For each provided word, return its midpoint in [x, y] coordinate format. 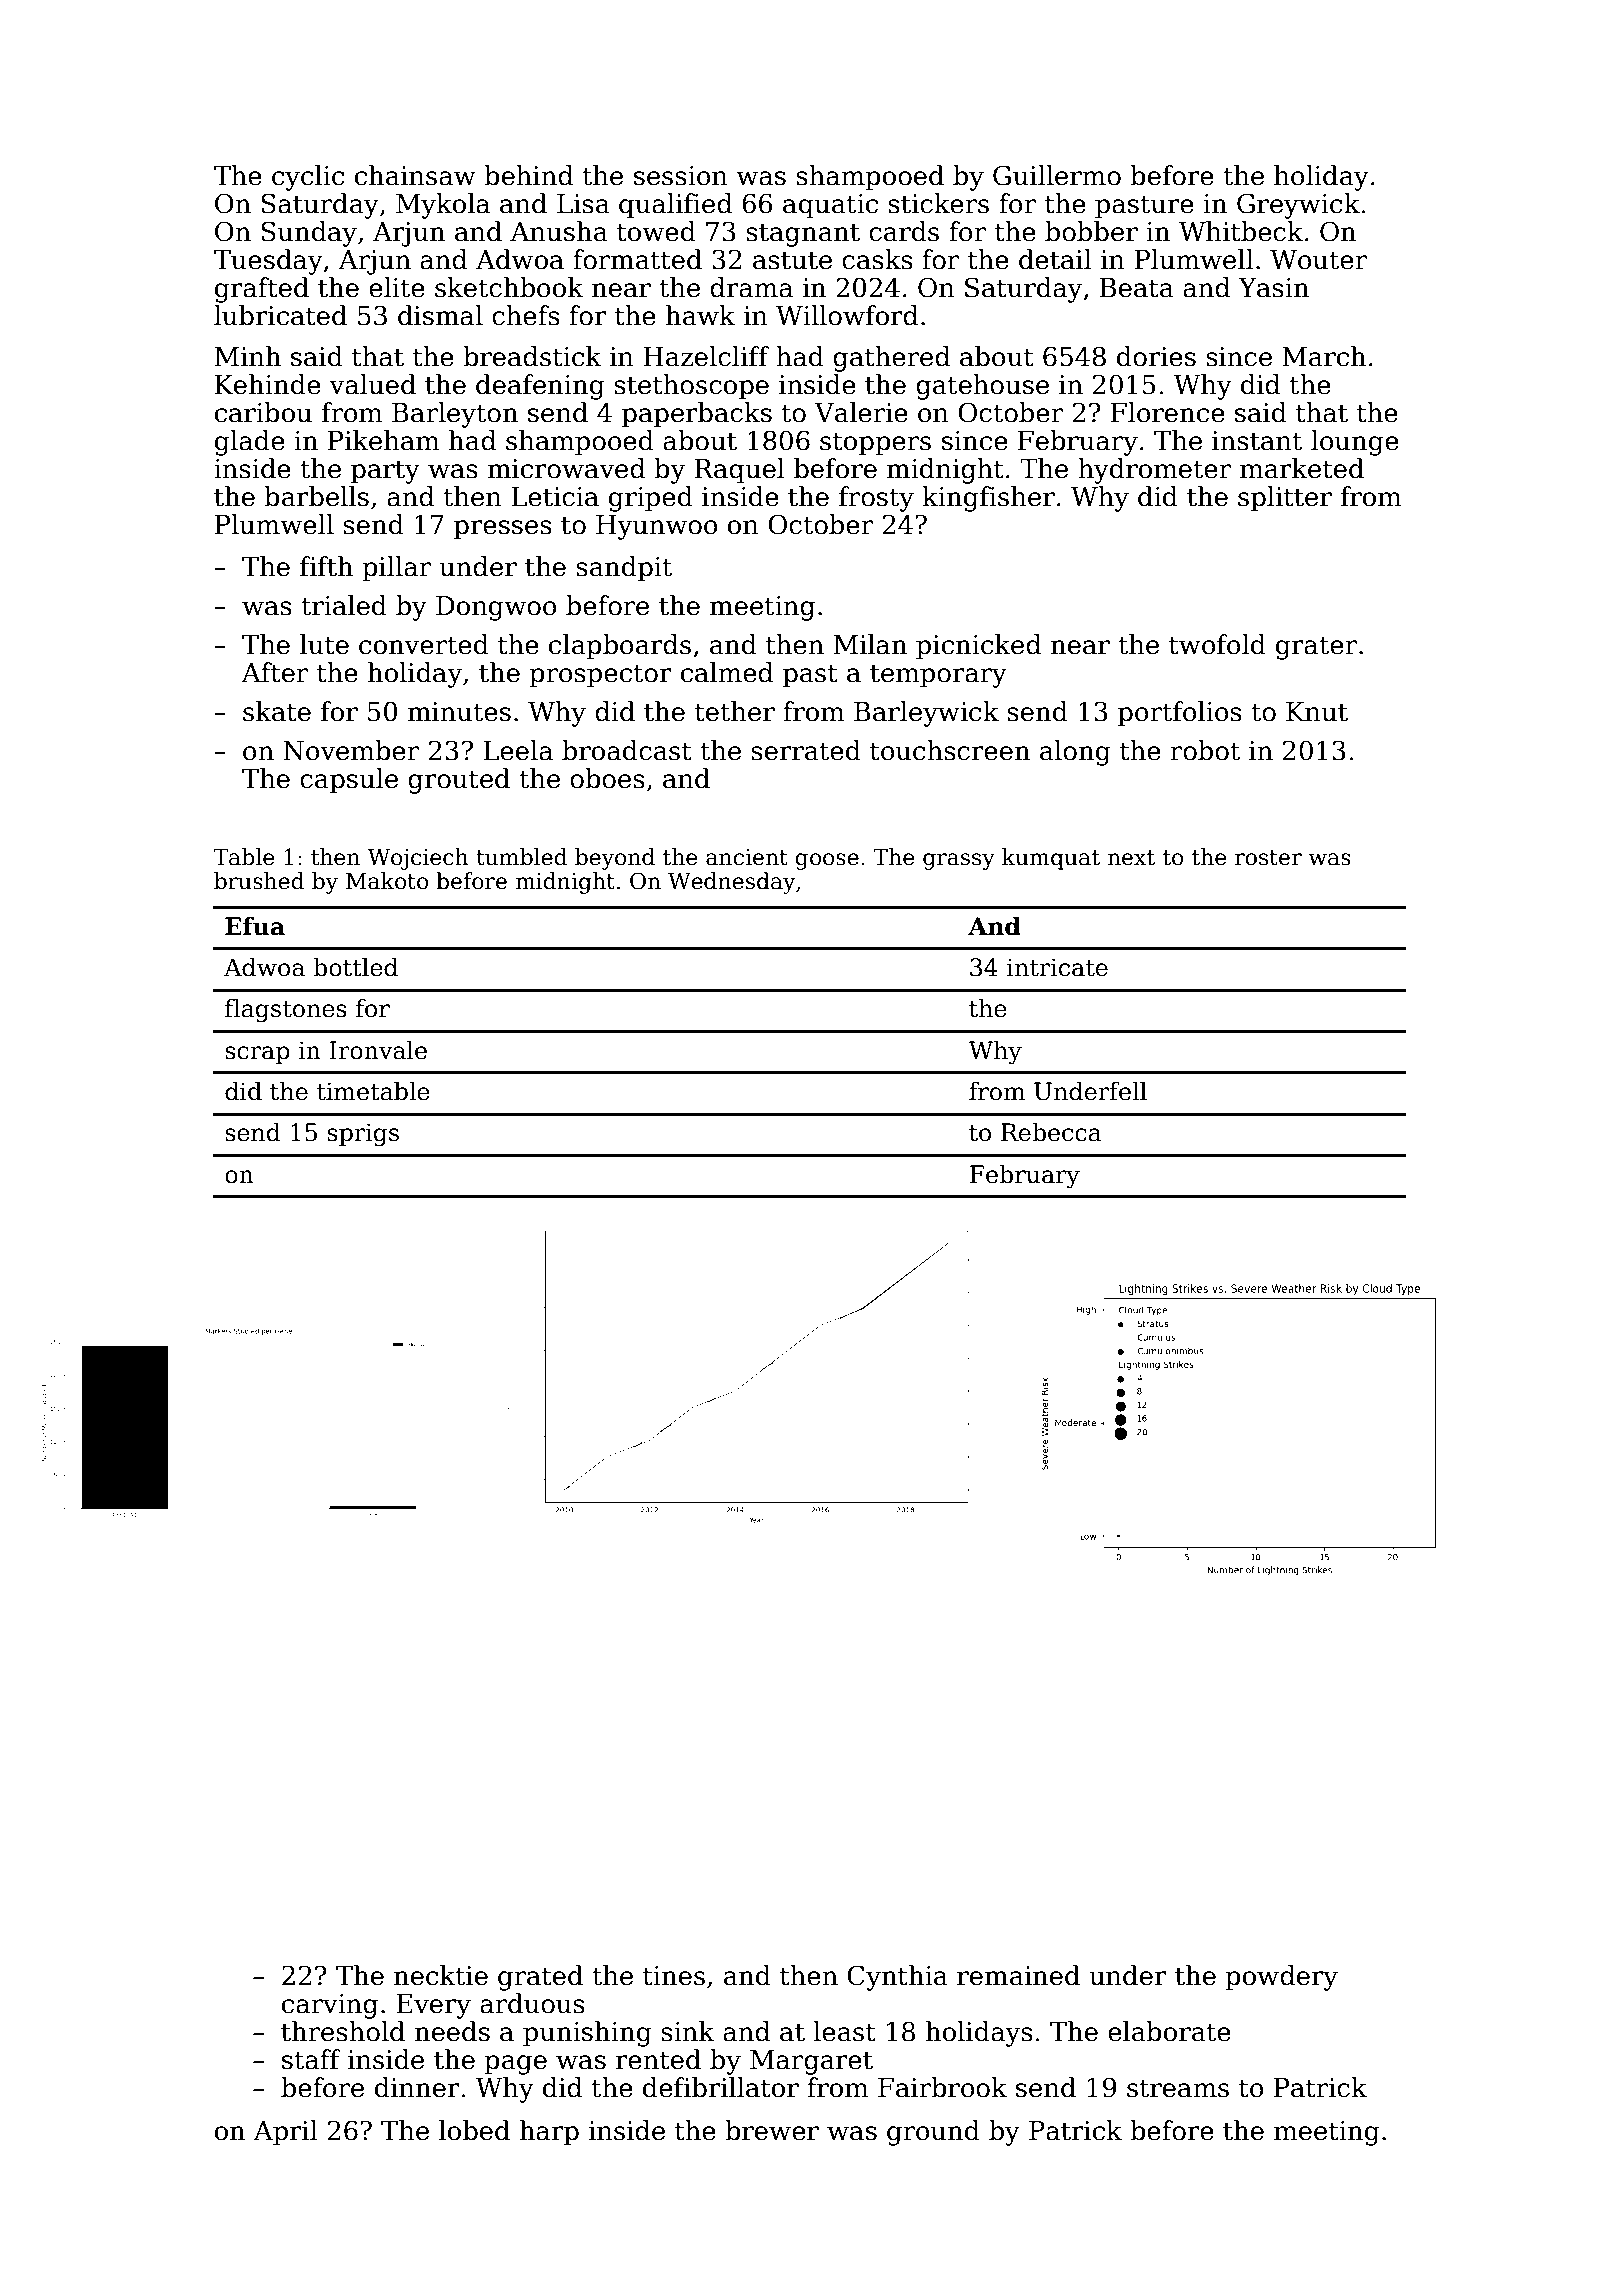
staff [311, 2059]
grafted [262, 290]
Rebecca [1051, 1132]
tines [674, 1976]
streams [1178, 2088]
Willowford [847, 315]
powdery [1281, 1978]
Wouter [1318, 260]
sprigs [363, 1134]
